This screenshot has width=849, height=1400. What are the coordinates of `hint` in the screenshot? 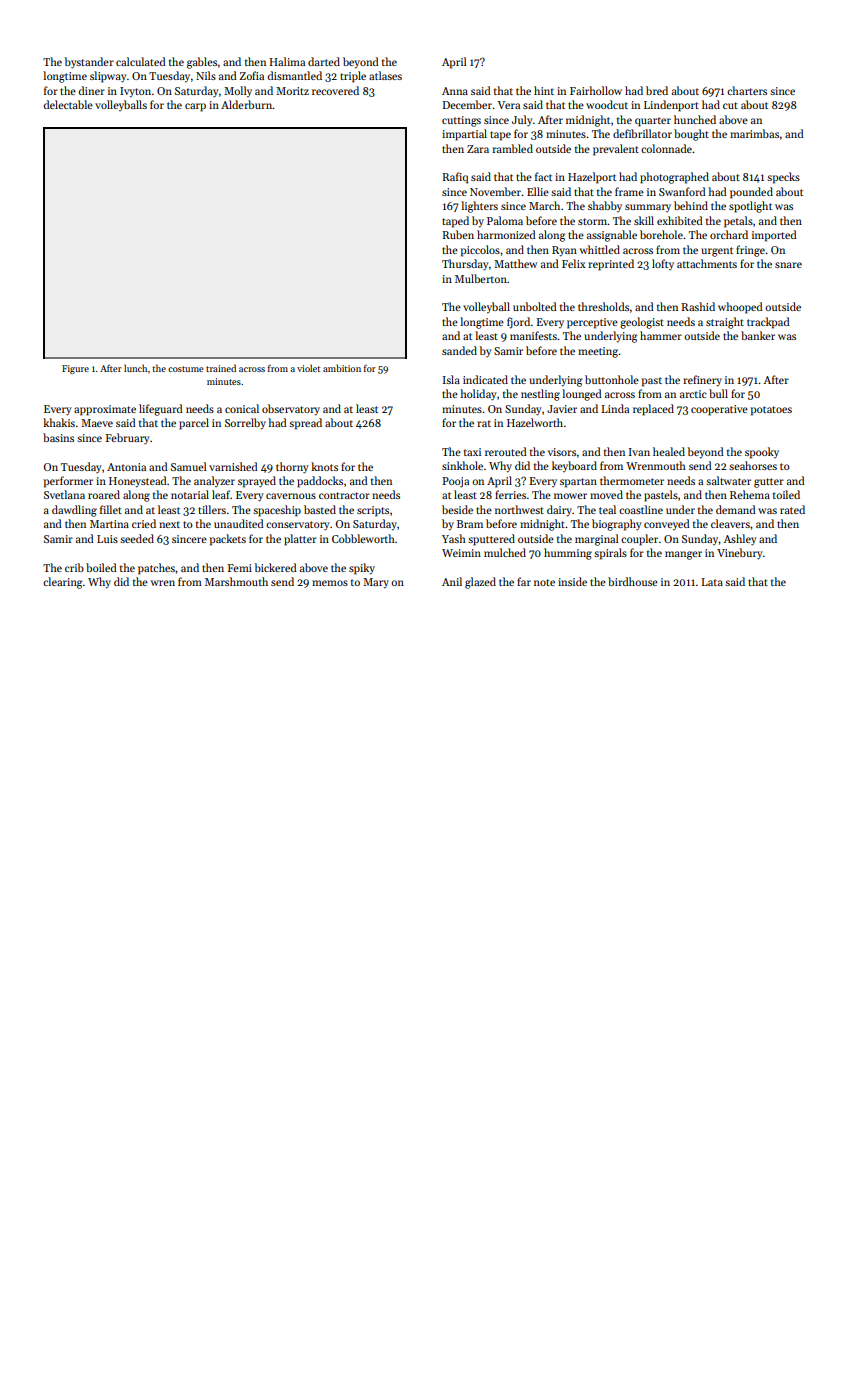 It's located at (544, 90).
